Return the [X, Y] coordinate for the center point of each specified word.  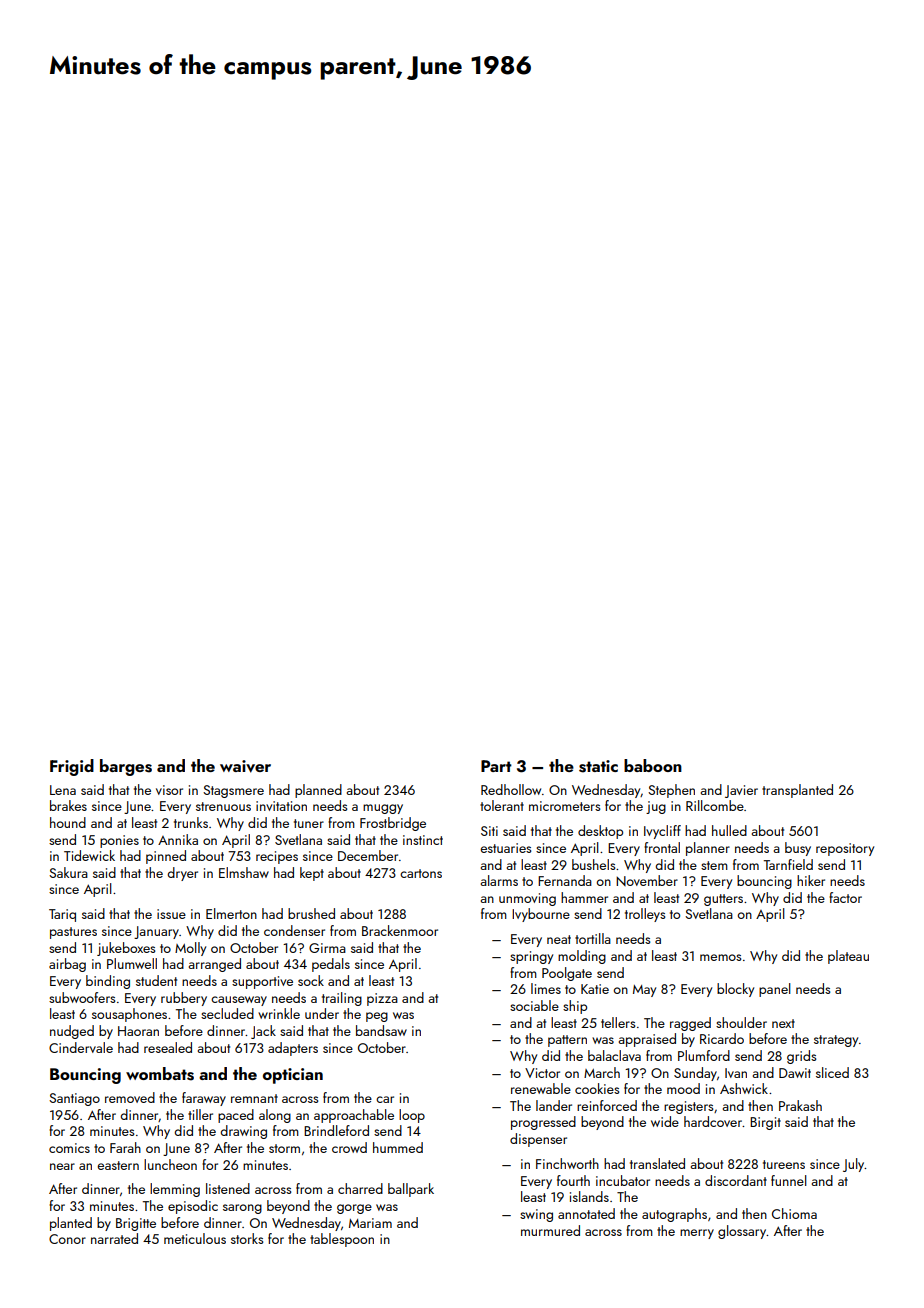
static [598, 766]
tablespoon [342, 1240]
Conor [67, 1239]
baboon [653, 765]
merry [697, 1234]
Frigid [72, 767]
